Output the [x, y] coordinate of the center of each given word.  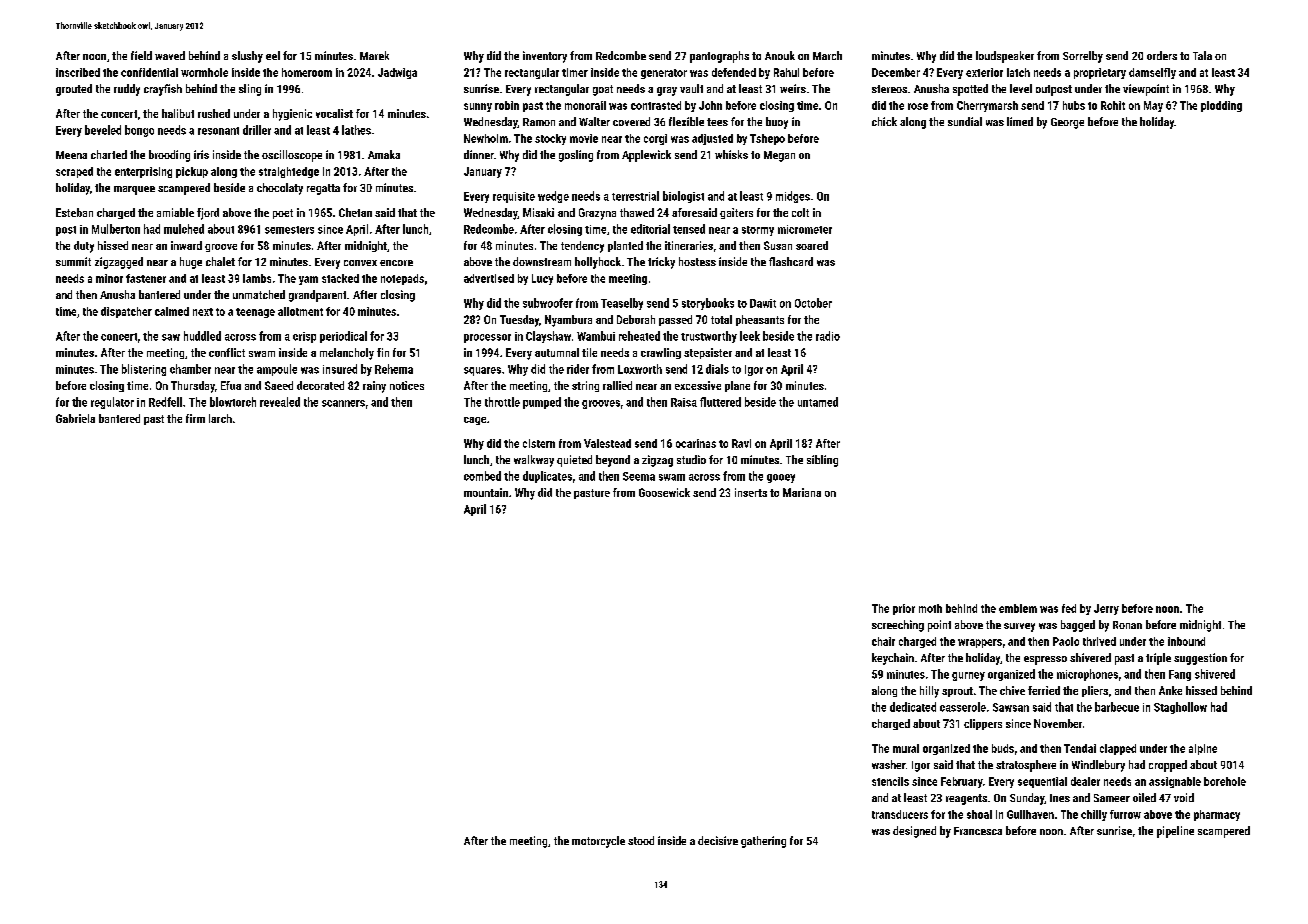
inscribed [78, 72]
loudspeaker [1005, 57]
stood [641, 840]
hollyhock [598, 263]
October [813, 303]
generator [664, 74]
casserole [963, 707]
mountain [486, 492]
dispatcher [126, 312]
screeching [898, 626]
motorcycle [598, 842]
